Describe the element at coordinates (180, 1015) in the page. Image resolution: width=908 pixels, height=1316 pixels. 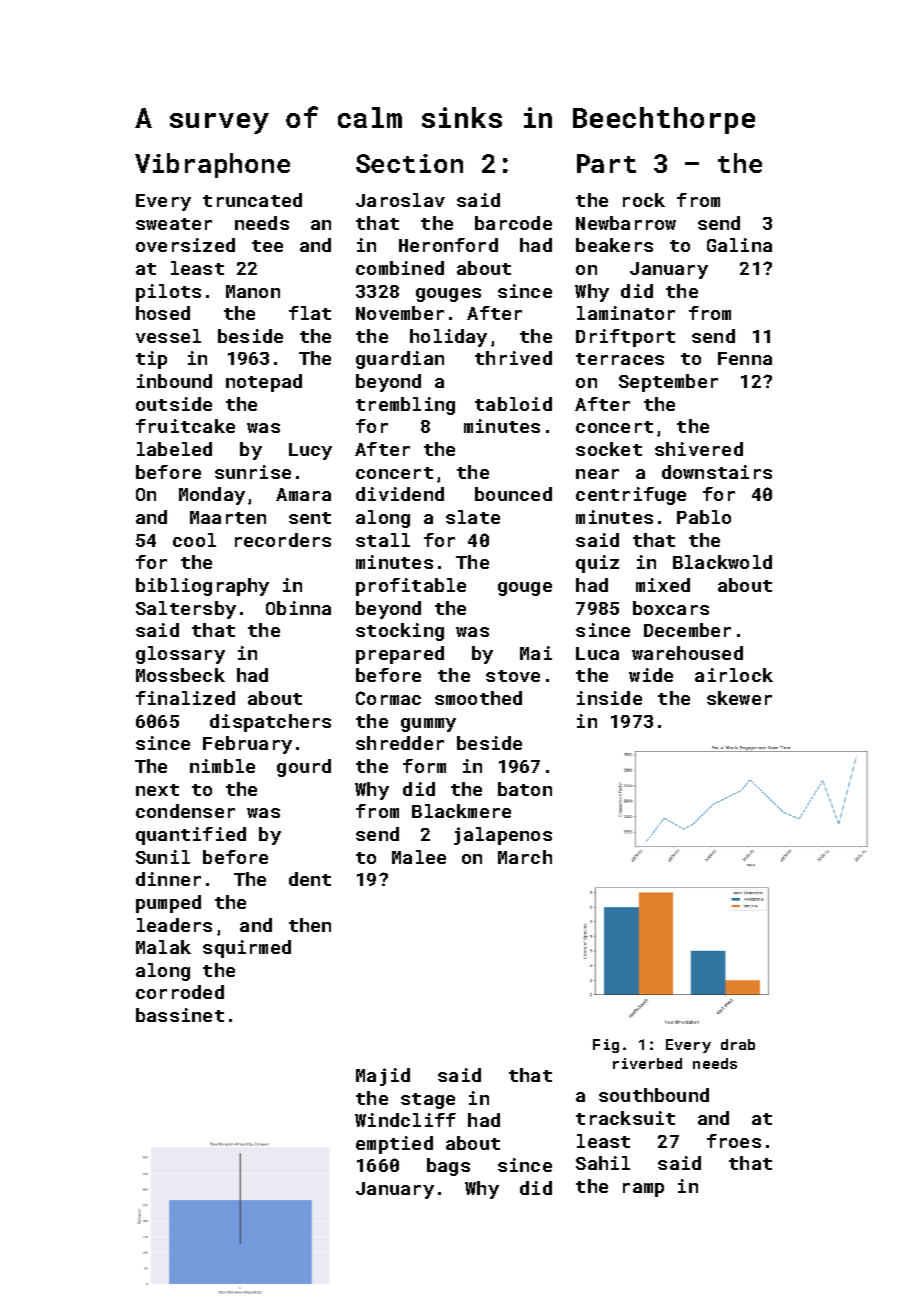
I see `bassinet` at that location.
